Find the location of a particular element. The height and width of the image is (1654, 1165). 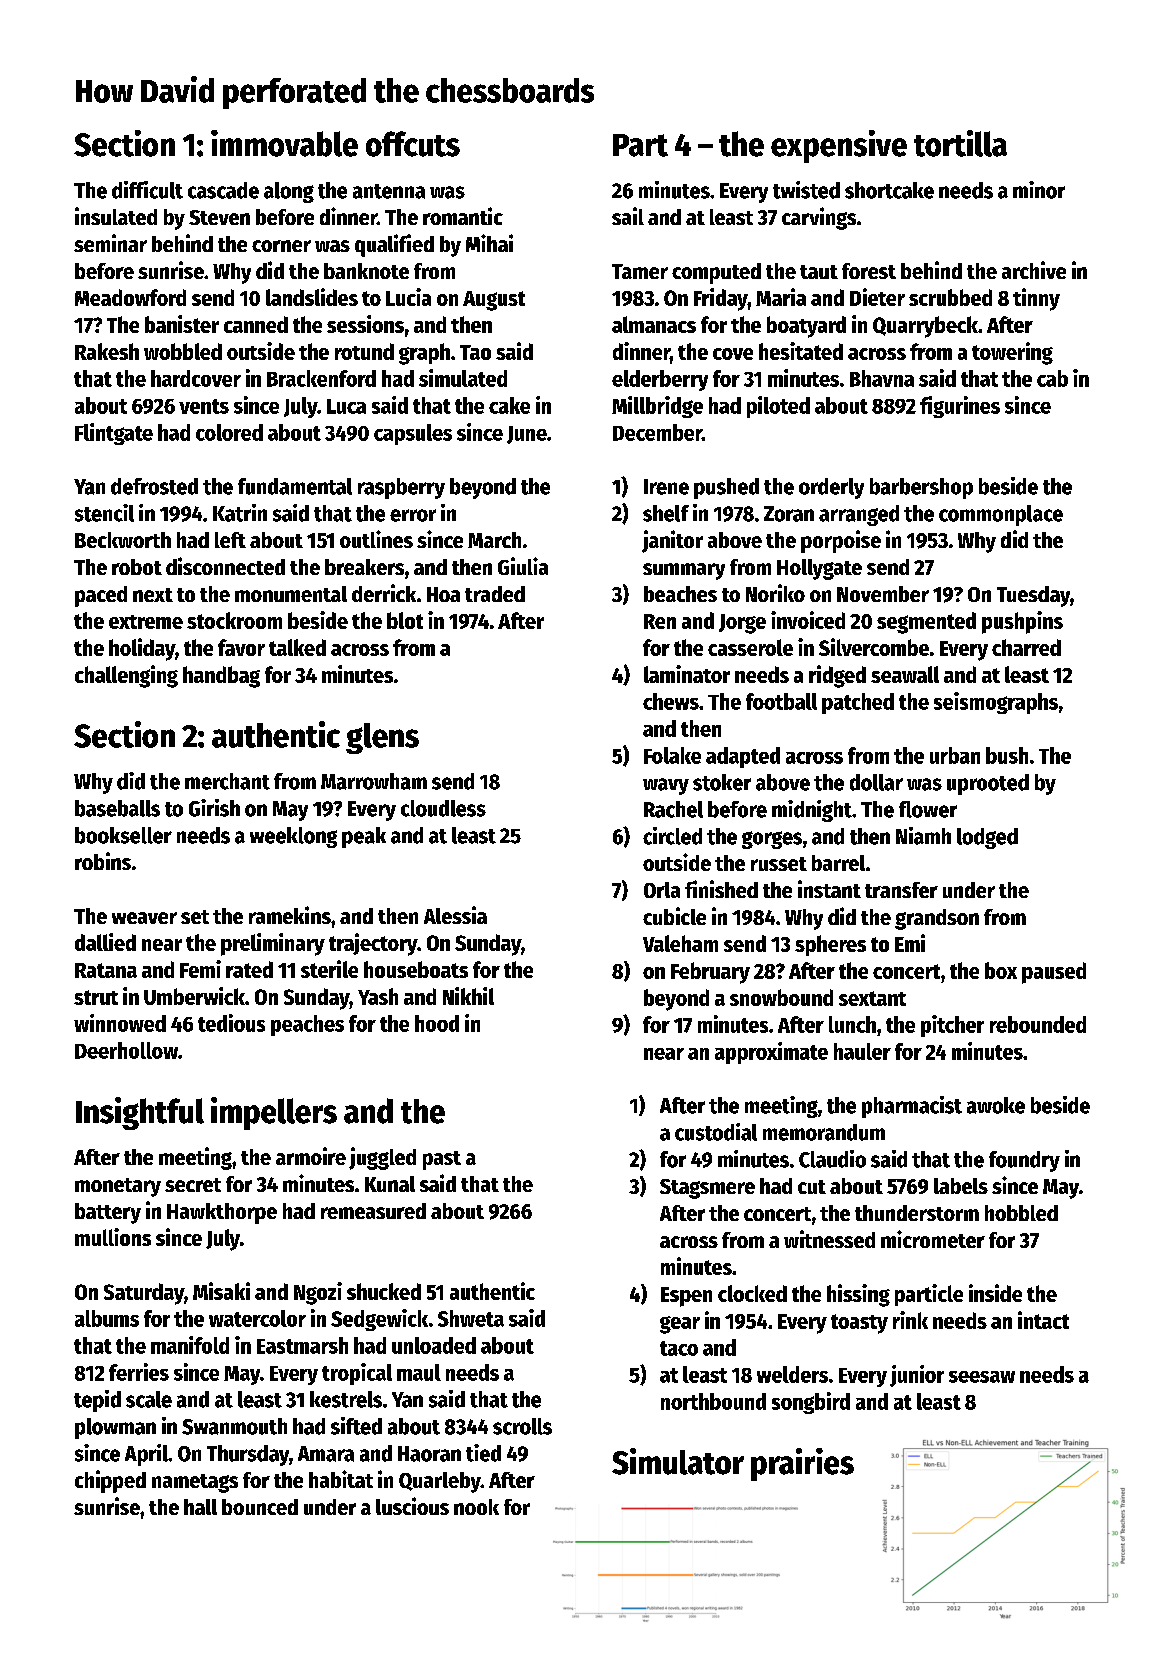

micrometer is located at coordinates (933, 1239).
